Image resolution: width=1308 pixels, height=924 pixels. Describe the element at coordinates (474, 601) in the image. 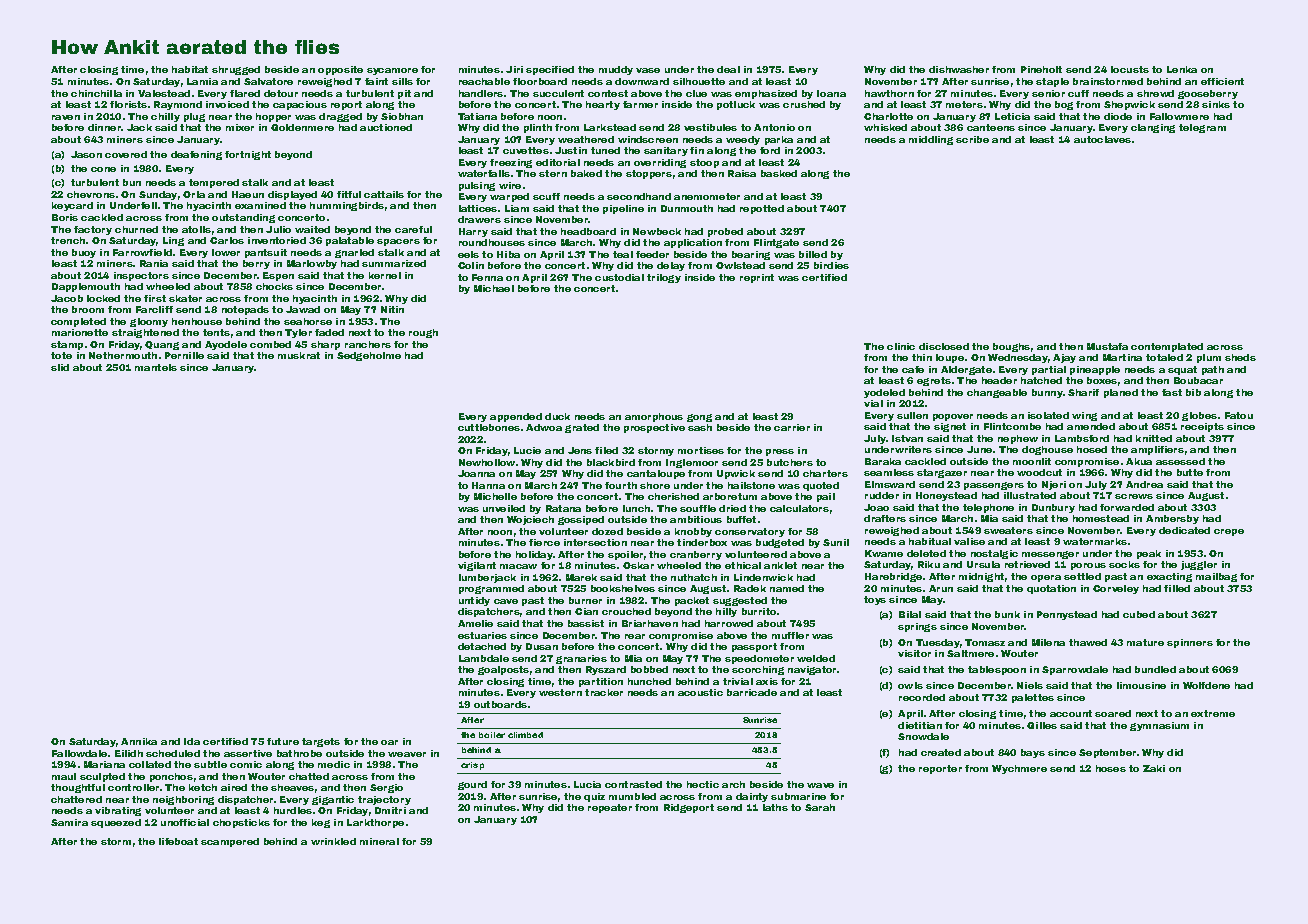

I see `untidy` at that location.
